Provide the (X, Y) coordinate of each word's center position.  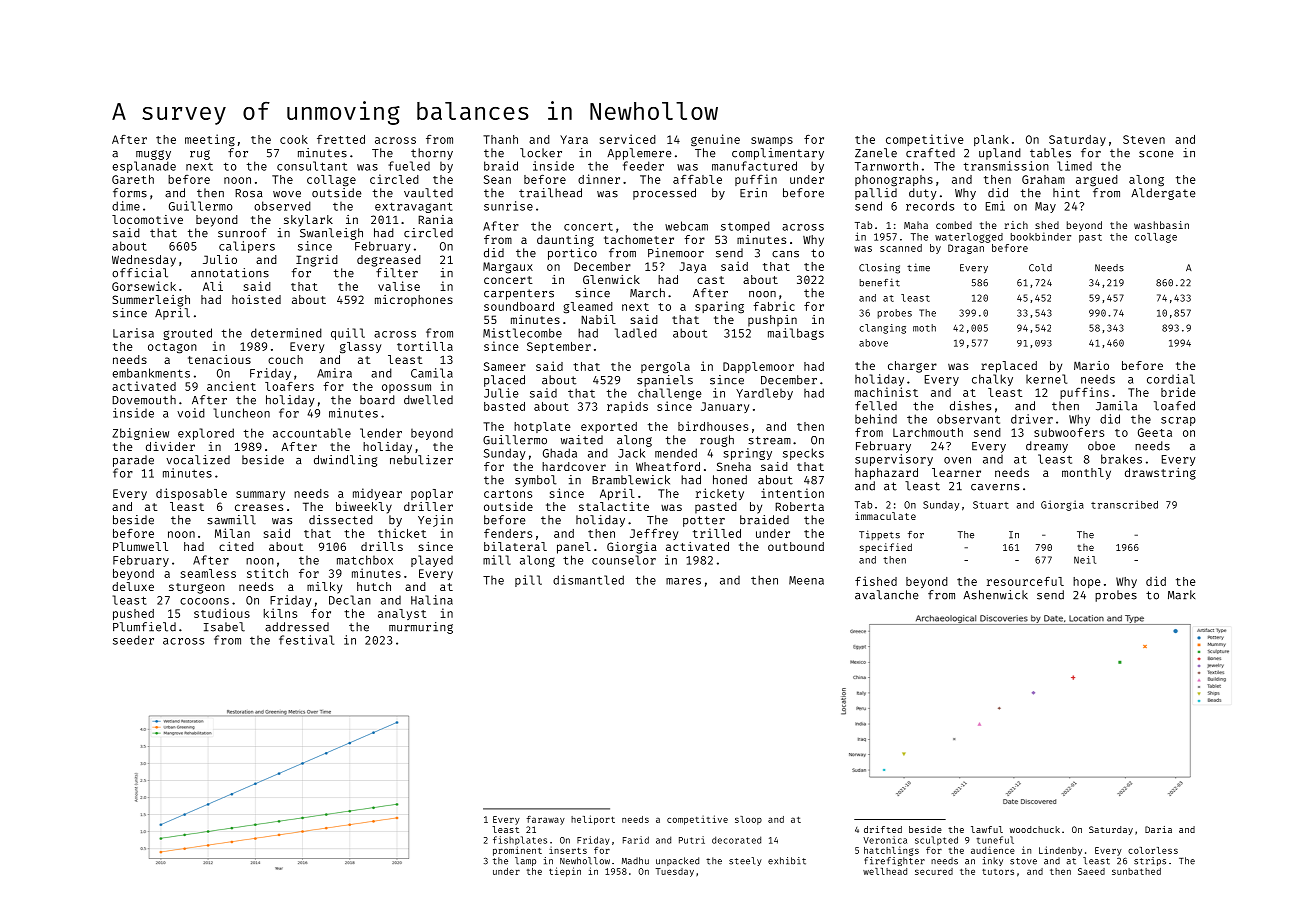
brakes (1121, 459)
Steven (1144, 139)
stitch (267, 573)
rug (200, 155)
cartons (508, 494)
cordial (1171, 379)
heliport (593, 820)
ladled (636, 333)
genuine (715, 140)
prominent (517, 851)
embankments (151, 373)
